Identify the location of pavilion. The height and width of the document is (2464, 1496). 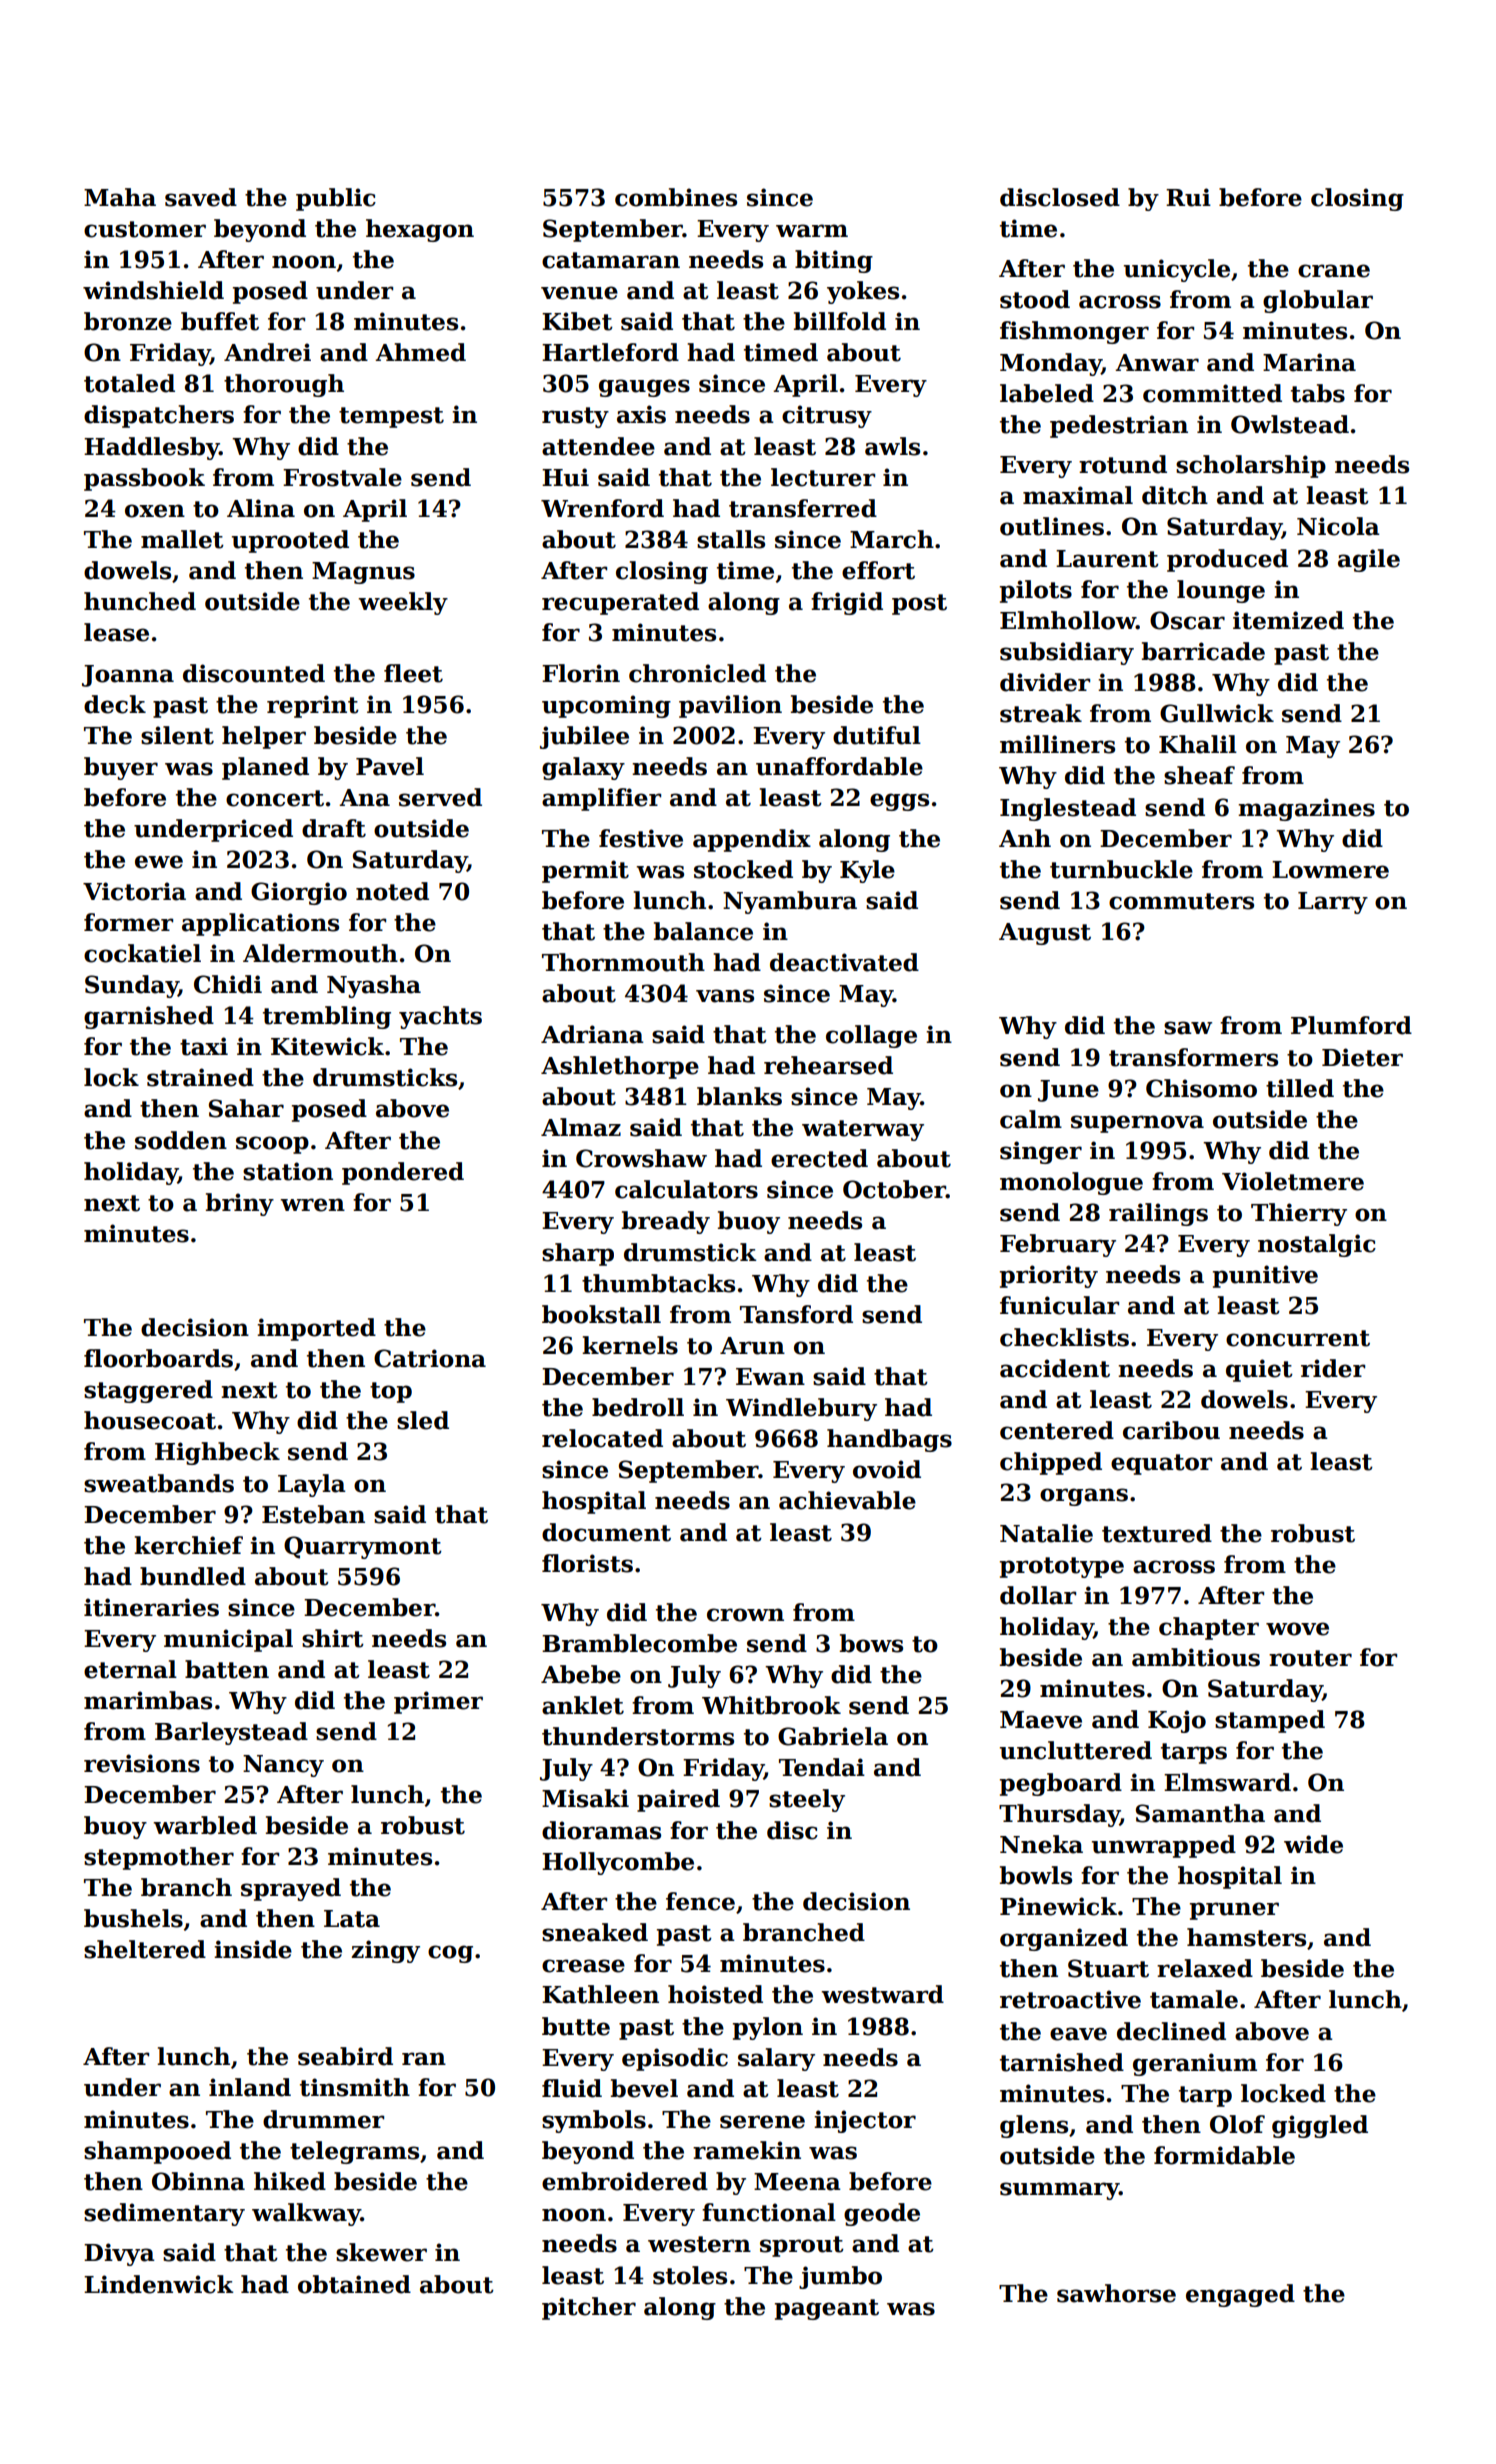
(730, 706).
